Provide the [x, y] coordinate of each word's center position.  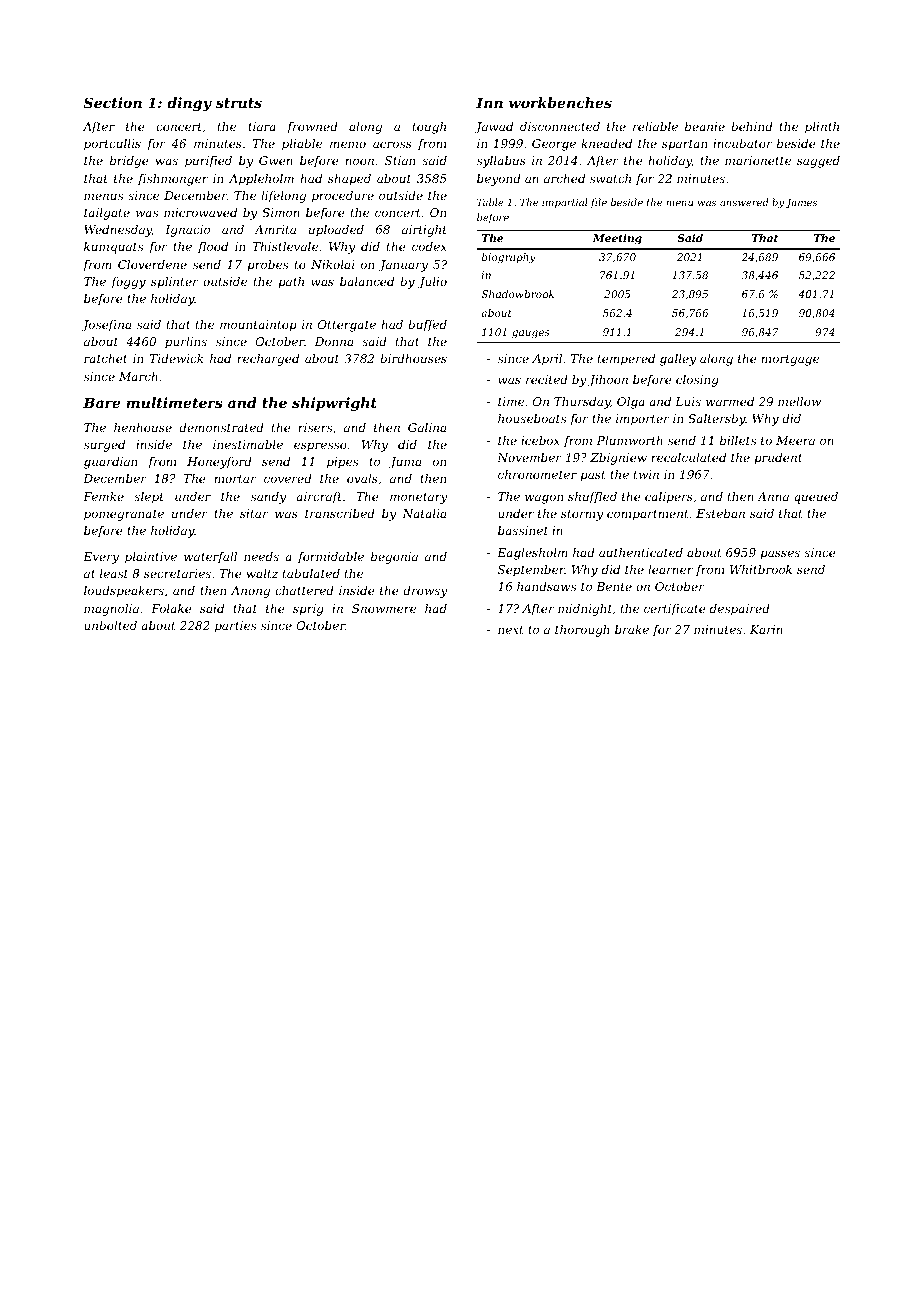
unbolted [110, 625]
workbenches [560, 102]
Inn [489, 102]
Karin [766, 629]
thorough [582, 631]
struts [239, 103]
